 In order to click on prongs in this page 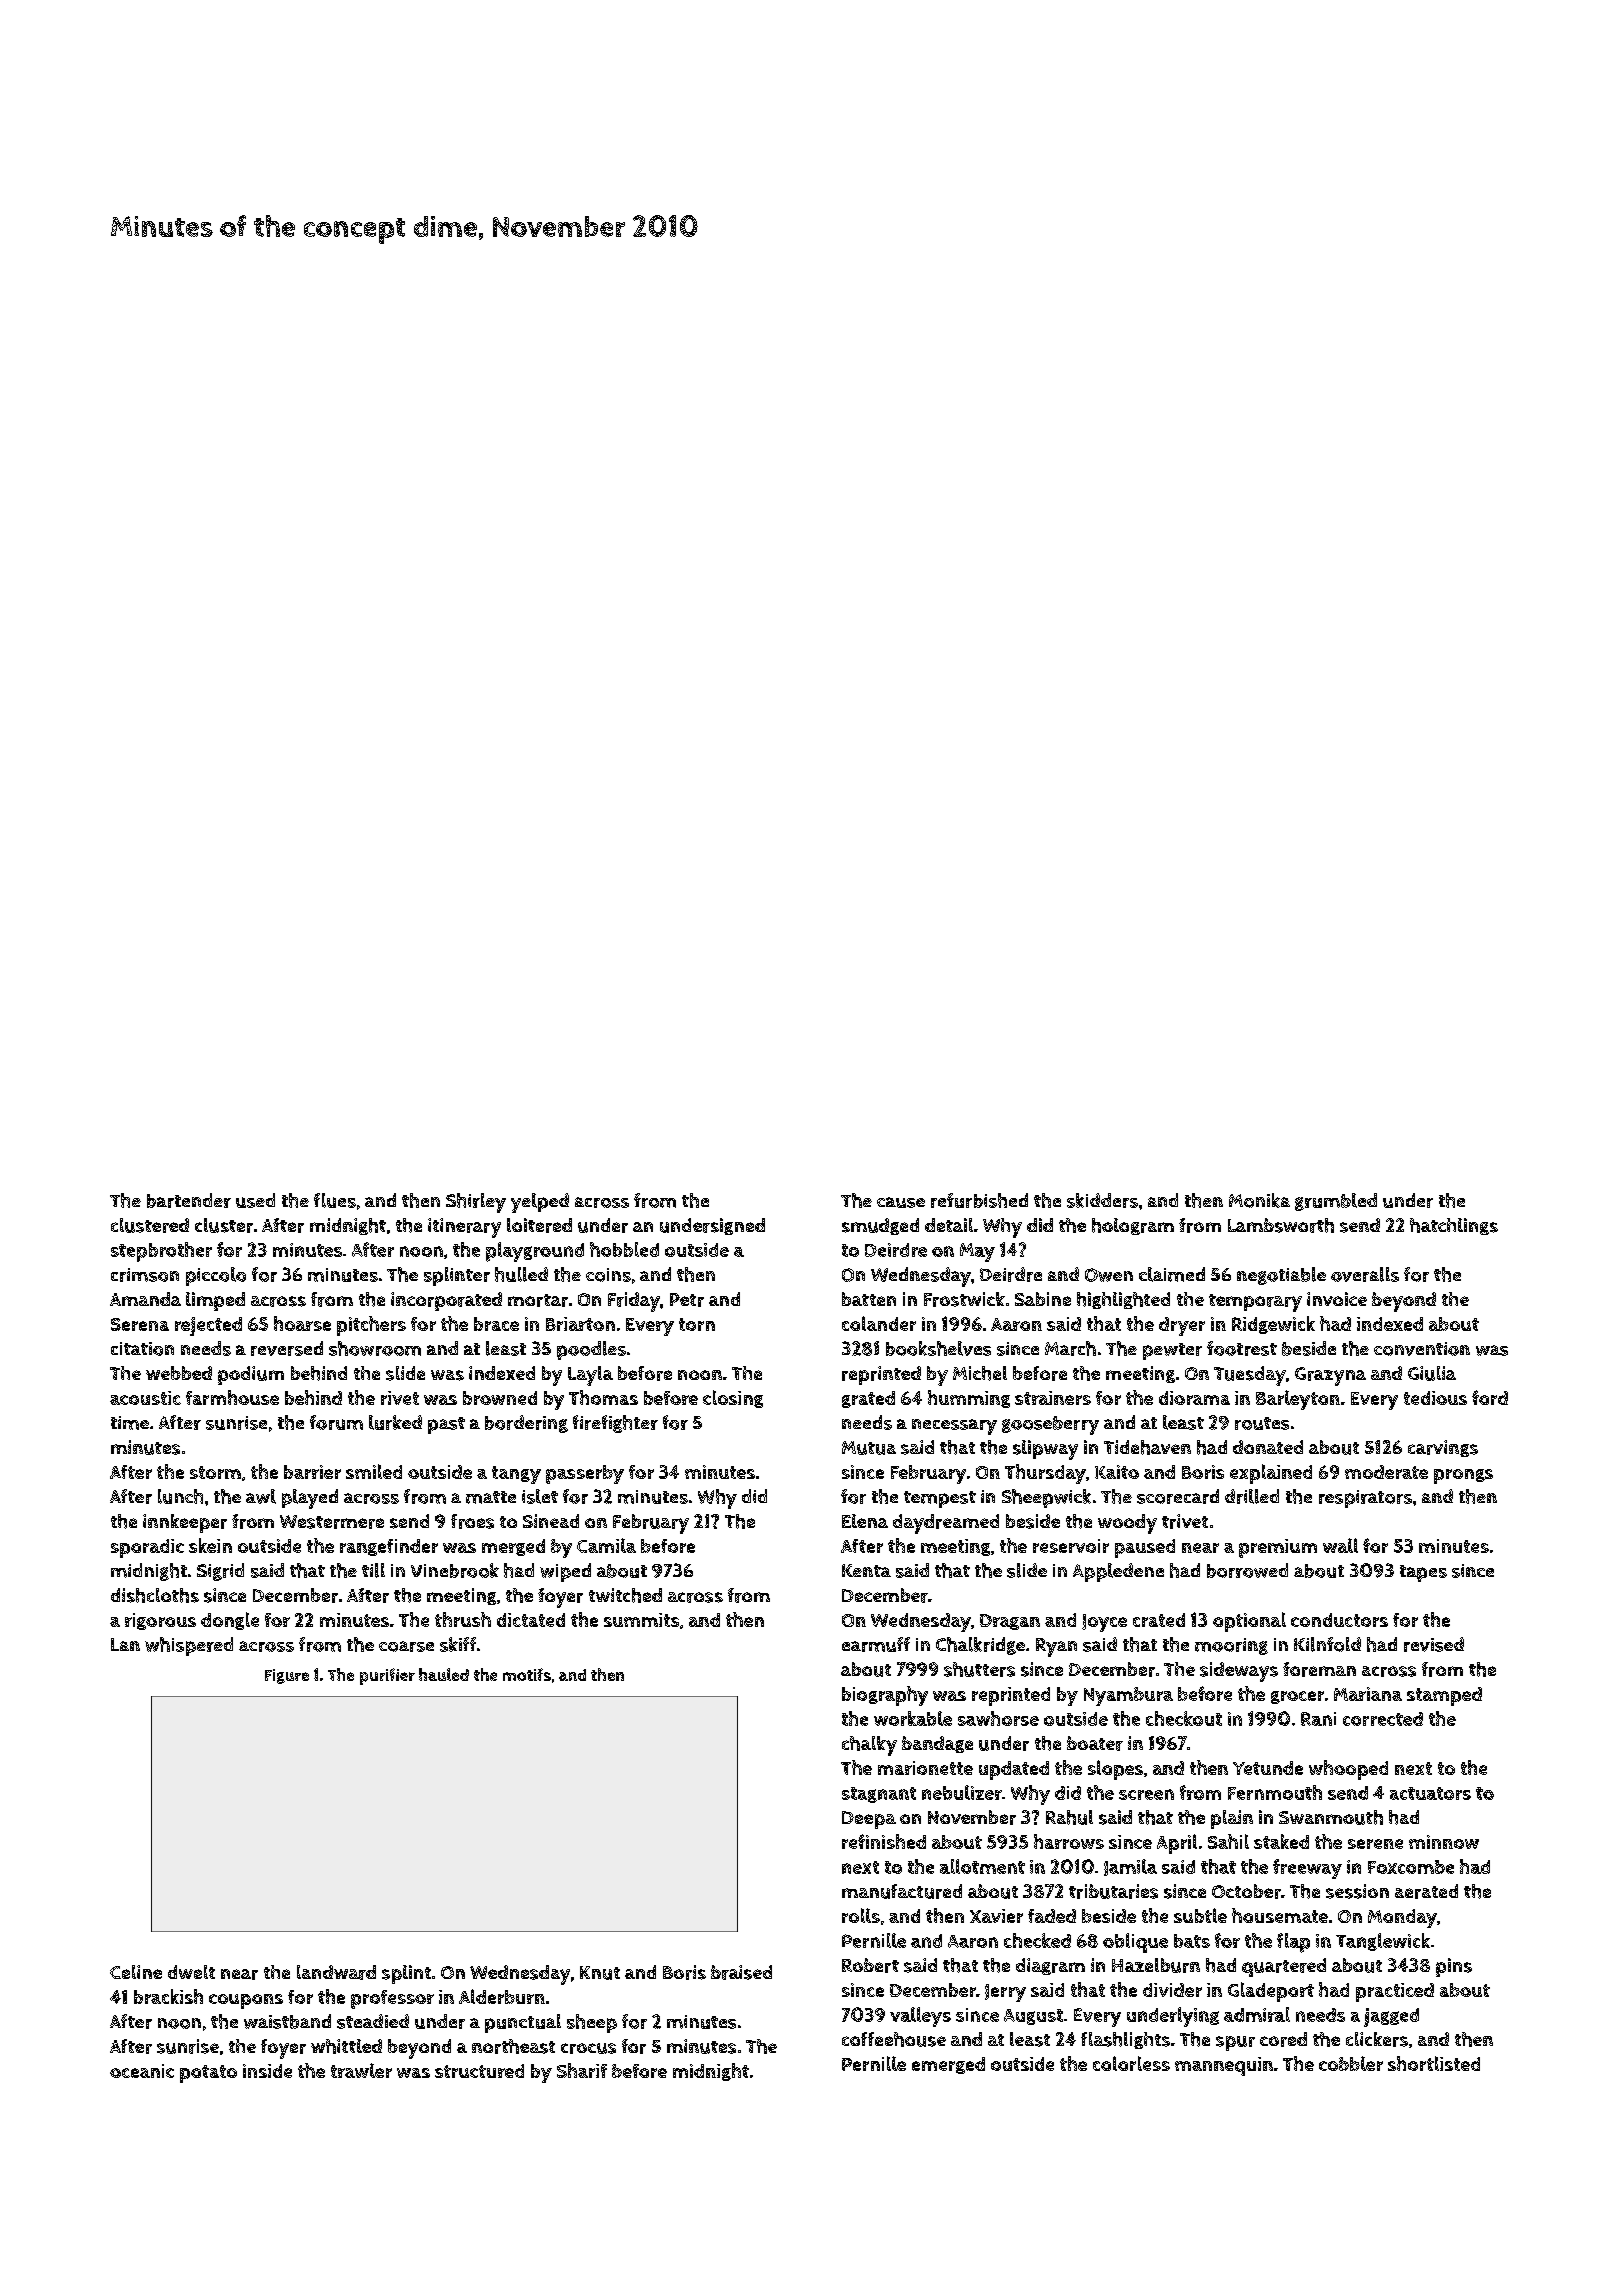, I will do `click(1463, 1476)`.
